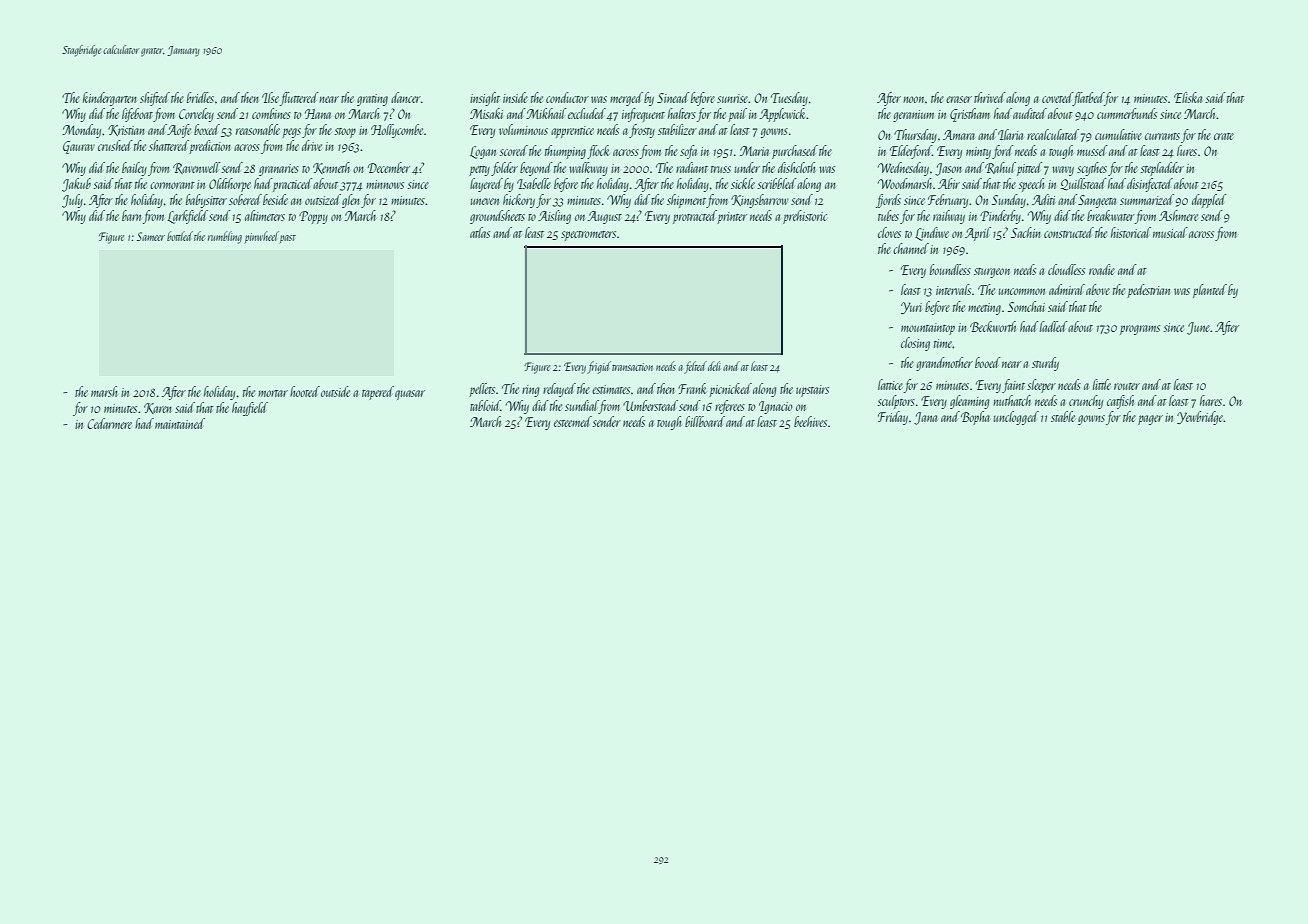  Describe the element at coordinates (109, 423) in the page. I see `Cedarmere` at that location.
